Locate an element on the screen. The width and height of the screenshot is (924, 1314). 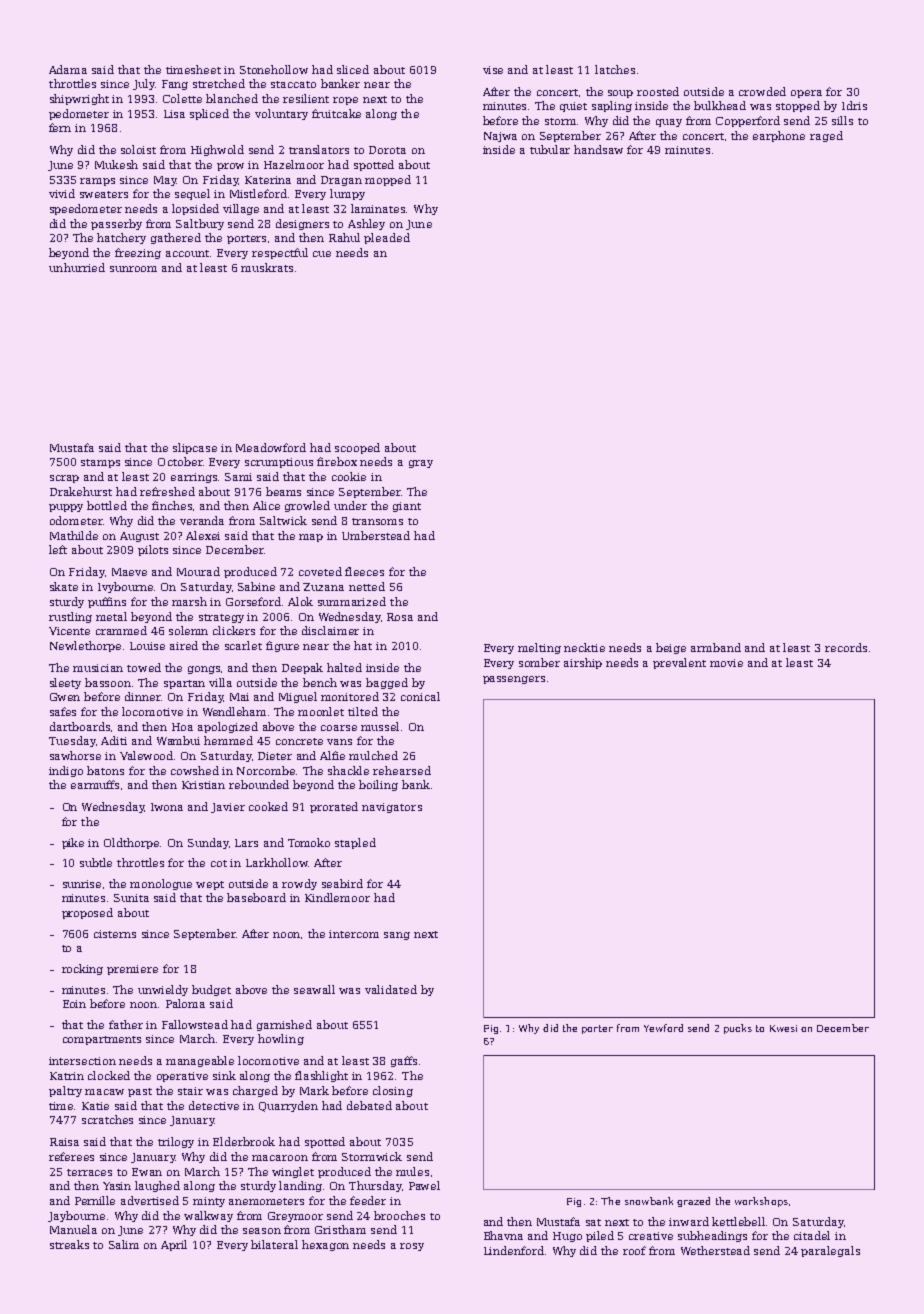
records is located at coordinates (846, 647).
